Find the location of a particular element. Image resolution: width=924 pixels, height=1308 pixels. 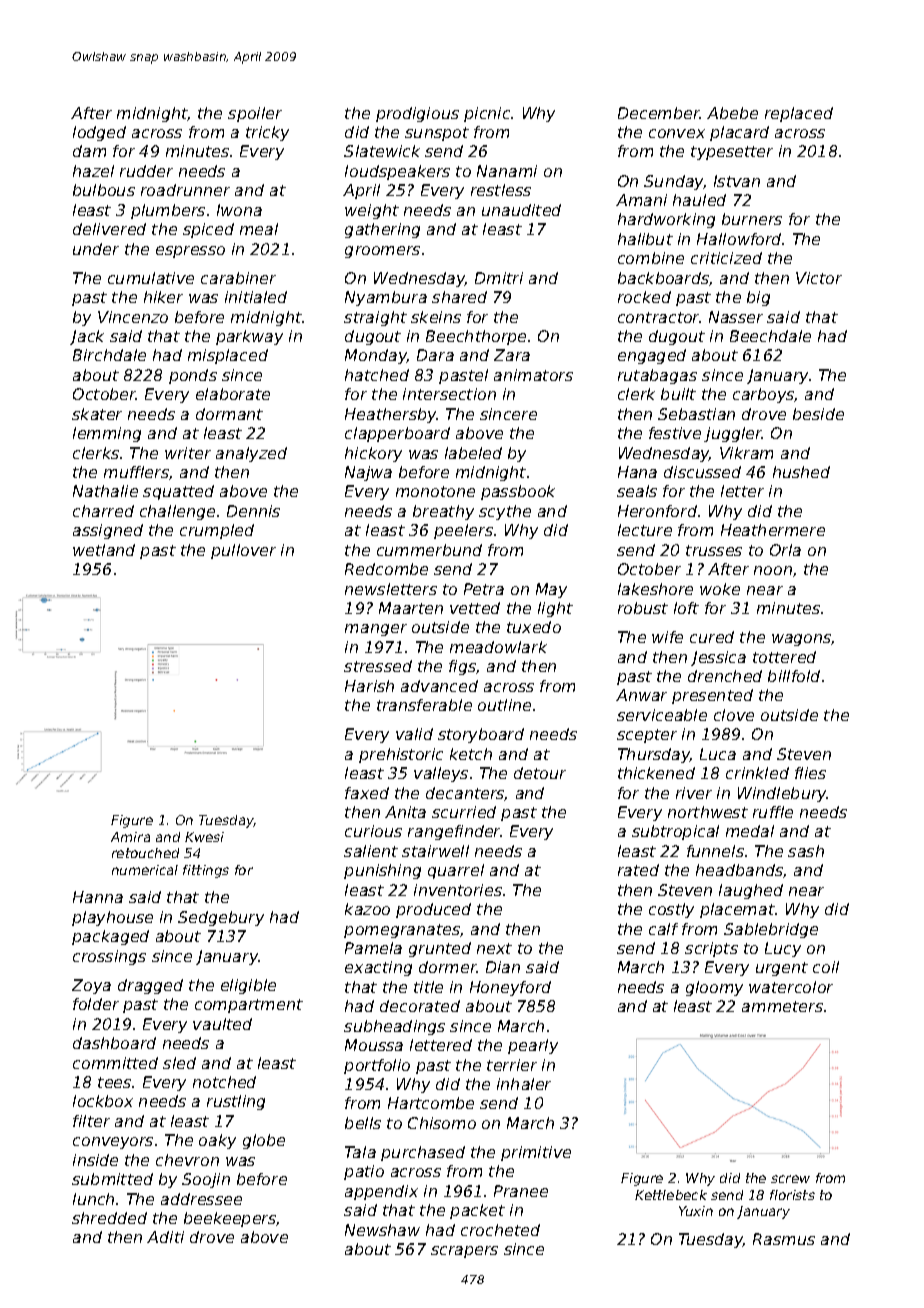

scrapers is located at coordinates (464, 1252).
